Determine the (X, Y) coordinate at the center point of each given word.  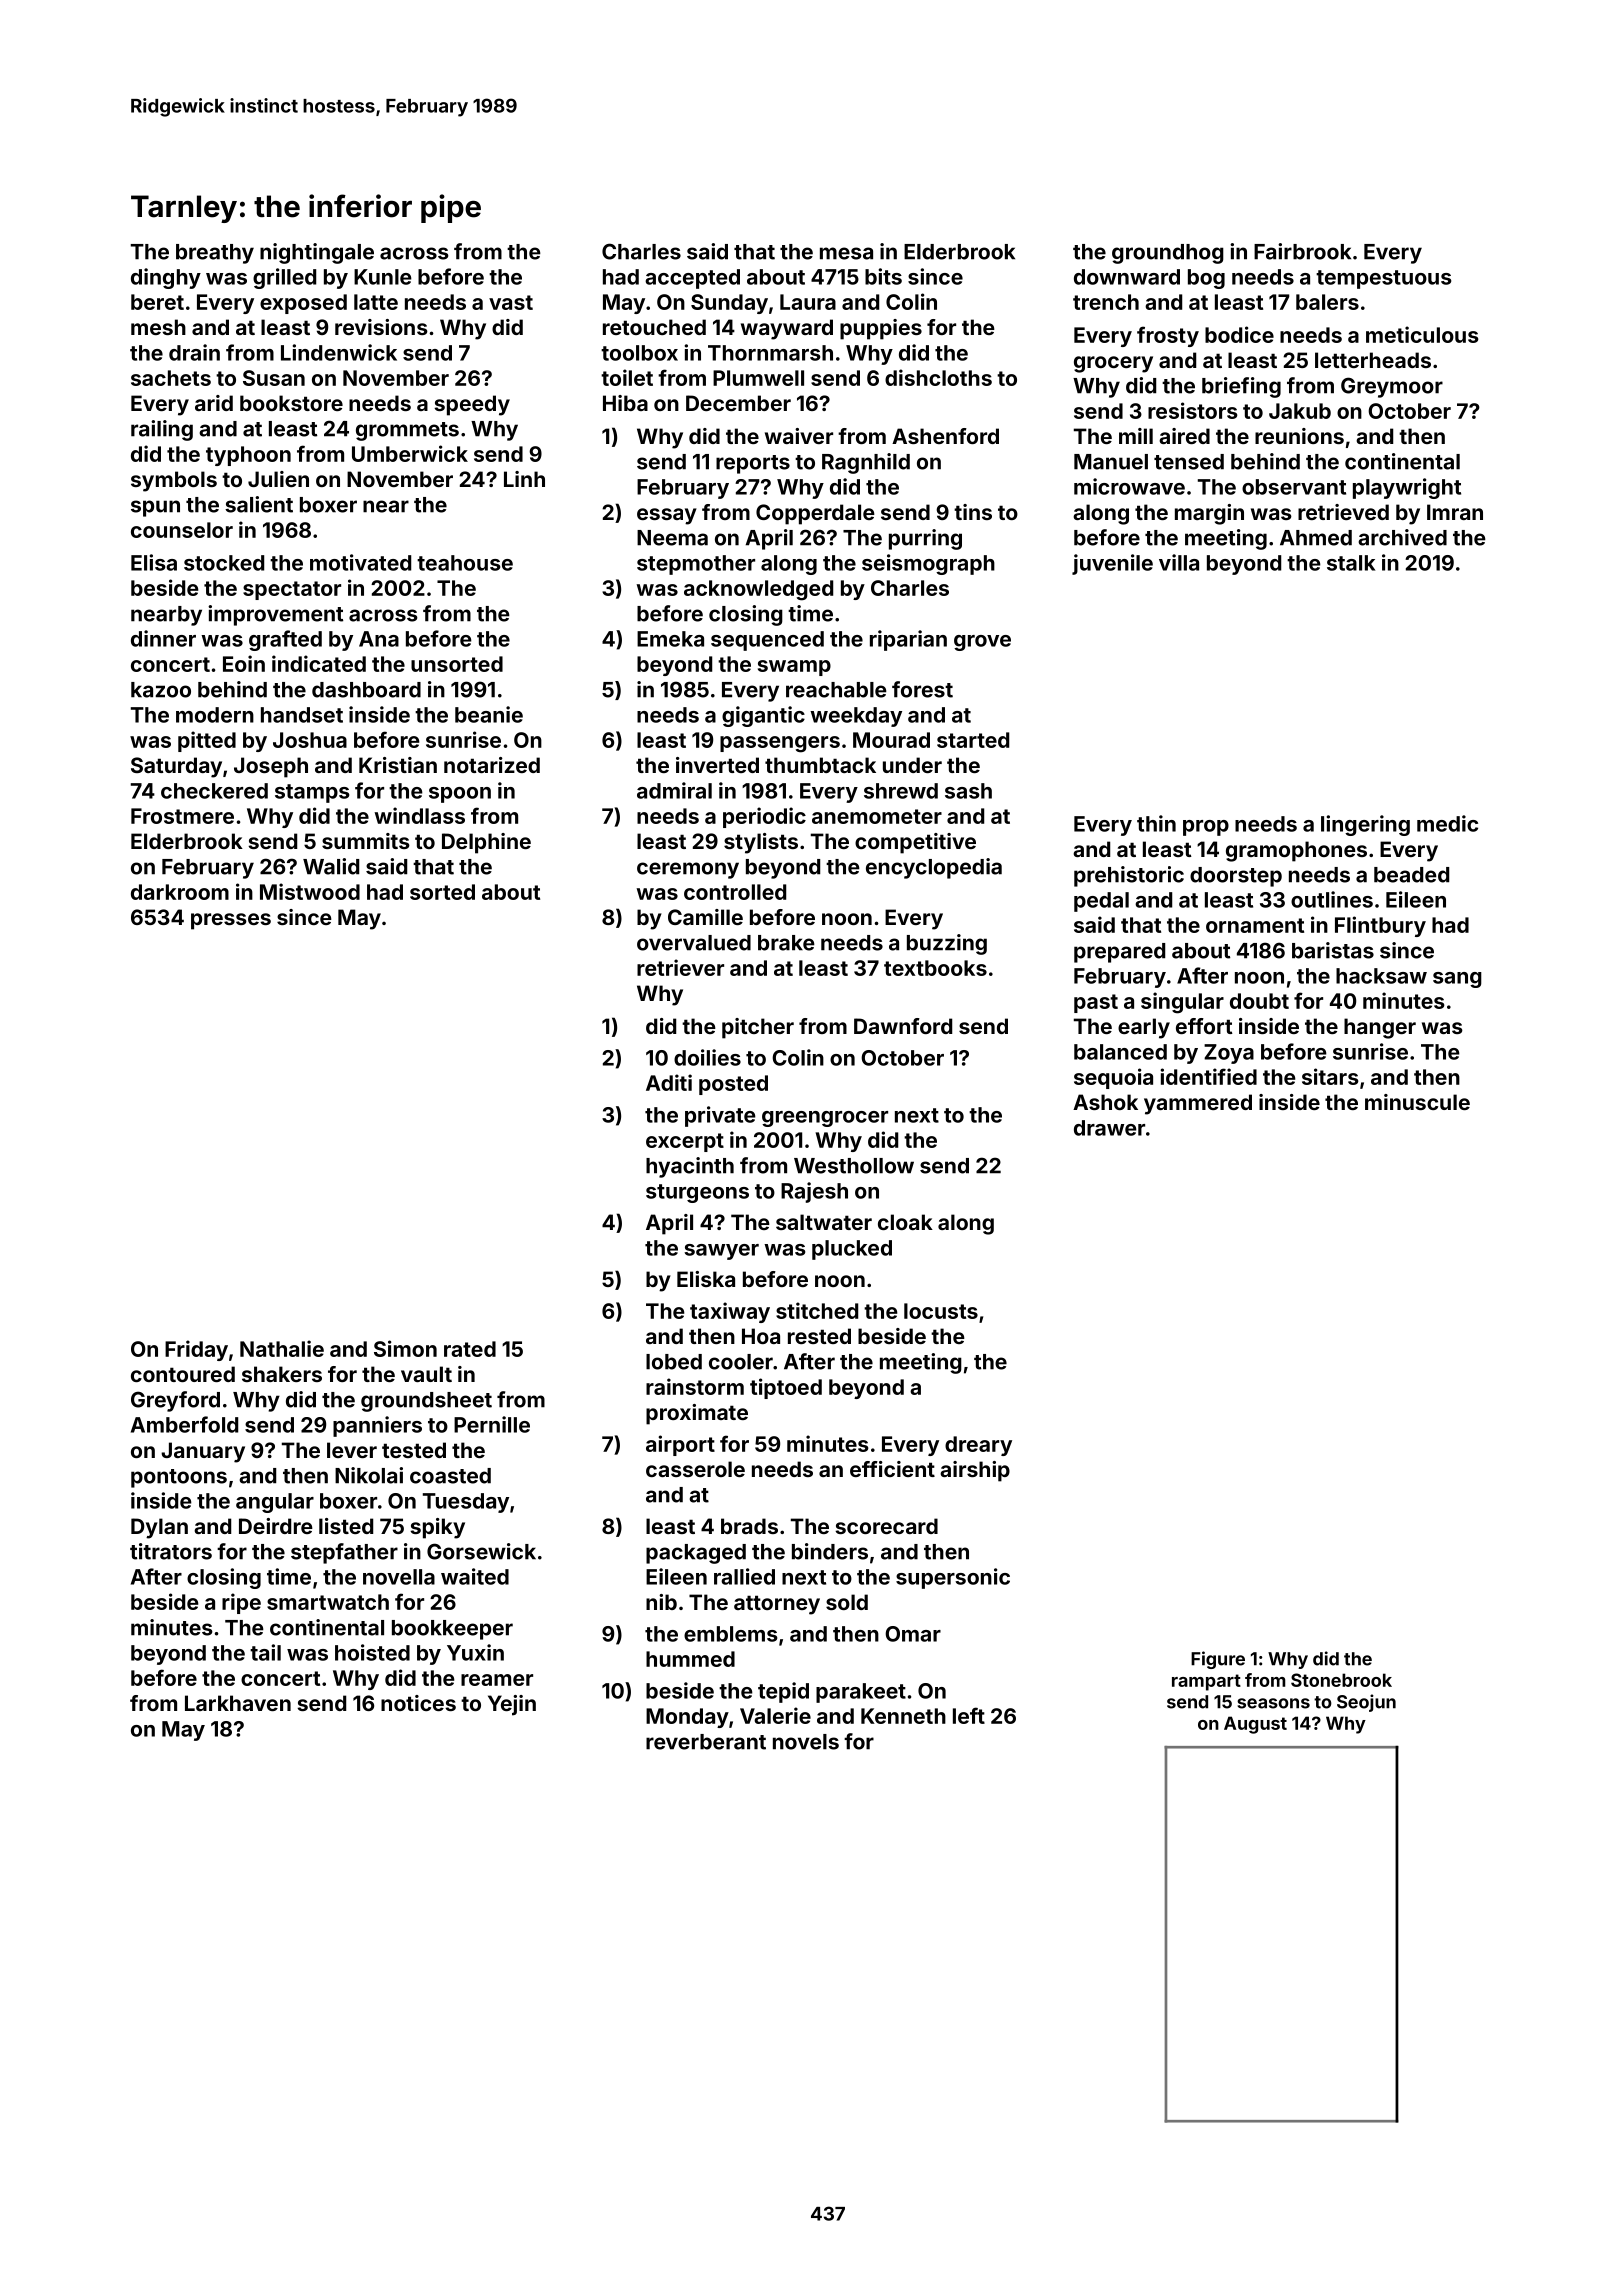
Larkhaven (238, 1703)
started (973, 740)
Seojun (1366, 1703)
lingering (1365, 825)
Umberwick (410, 453)
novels (806, 1742)
